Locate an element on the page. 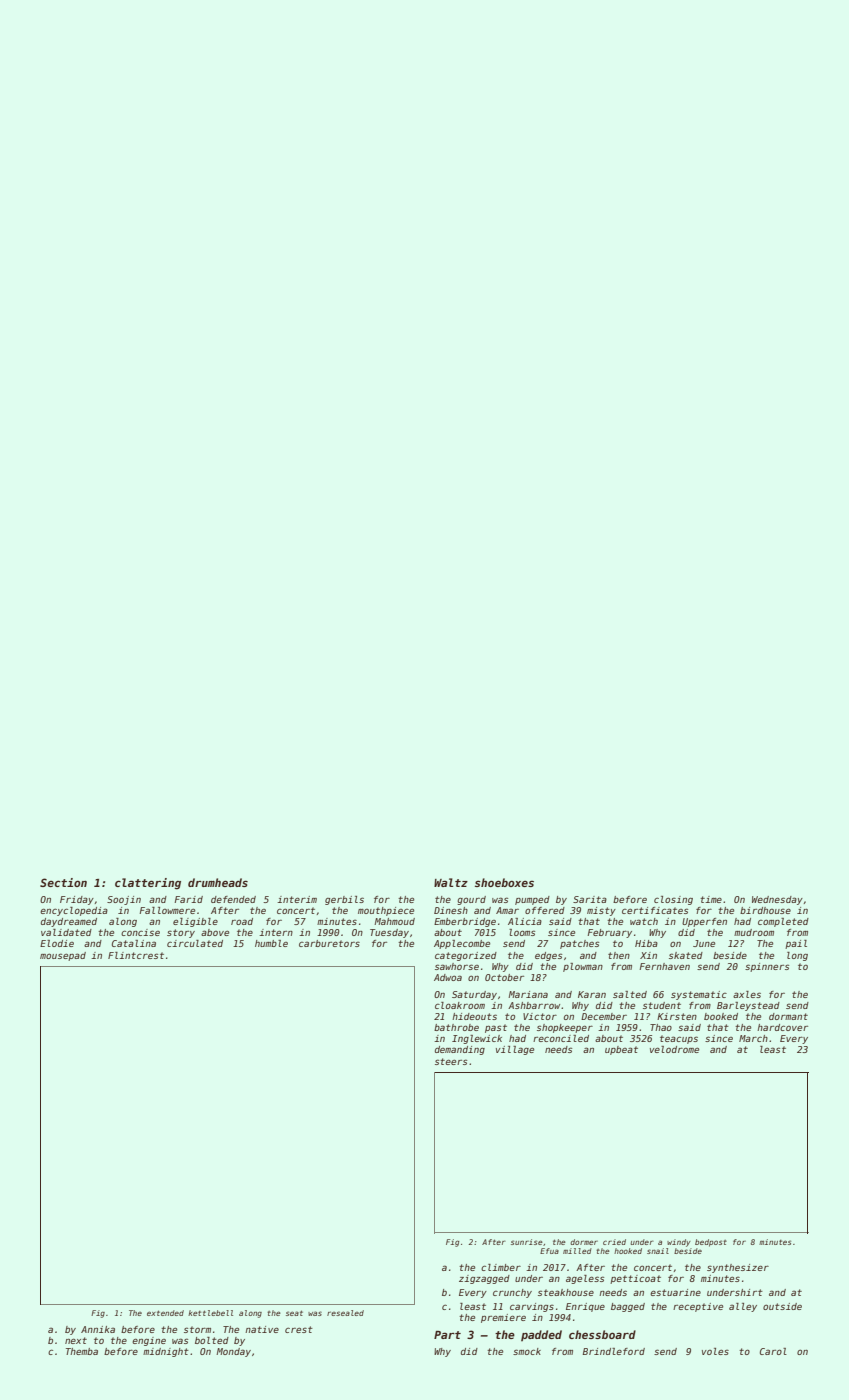  time is located at coordinates (711, 899).
